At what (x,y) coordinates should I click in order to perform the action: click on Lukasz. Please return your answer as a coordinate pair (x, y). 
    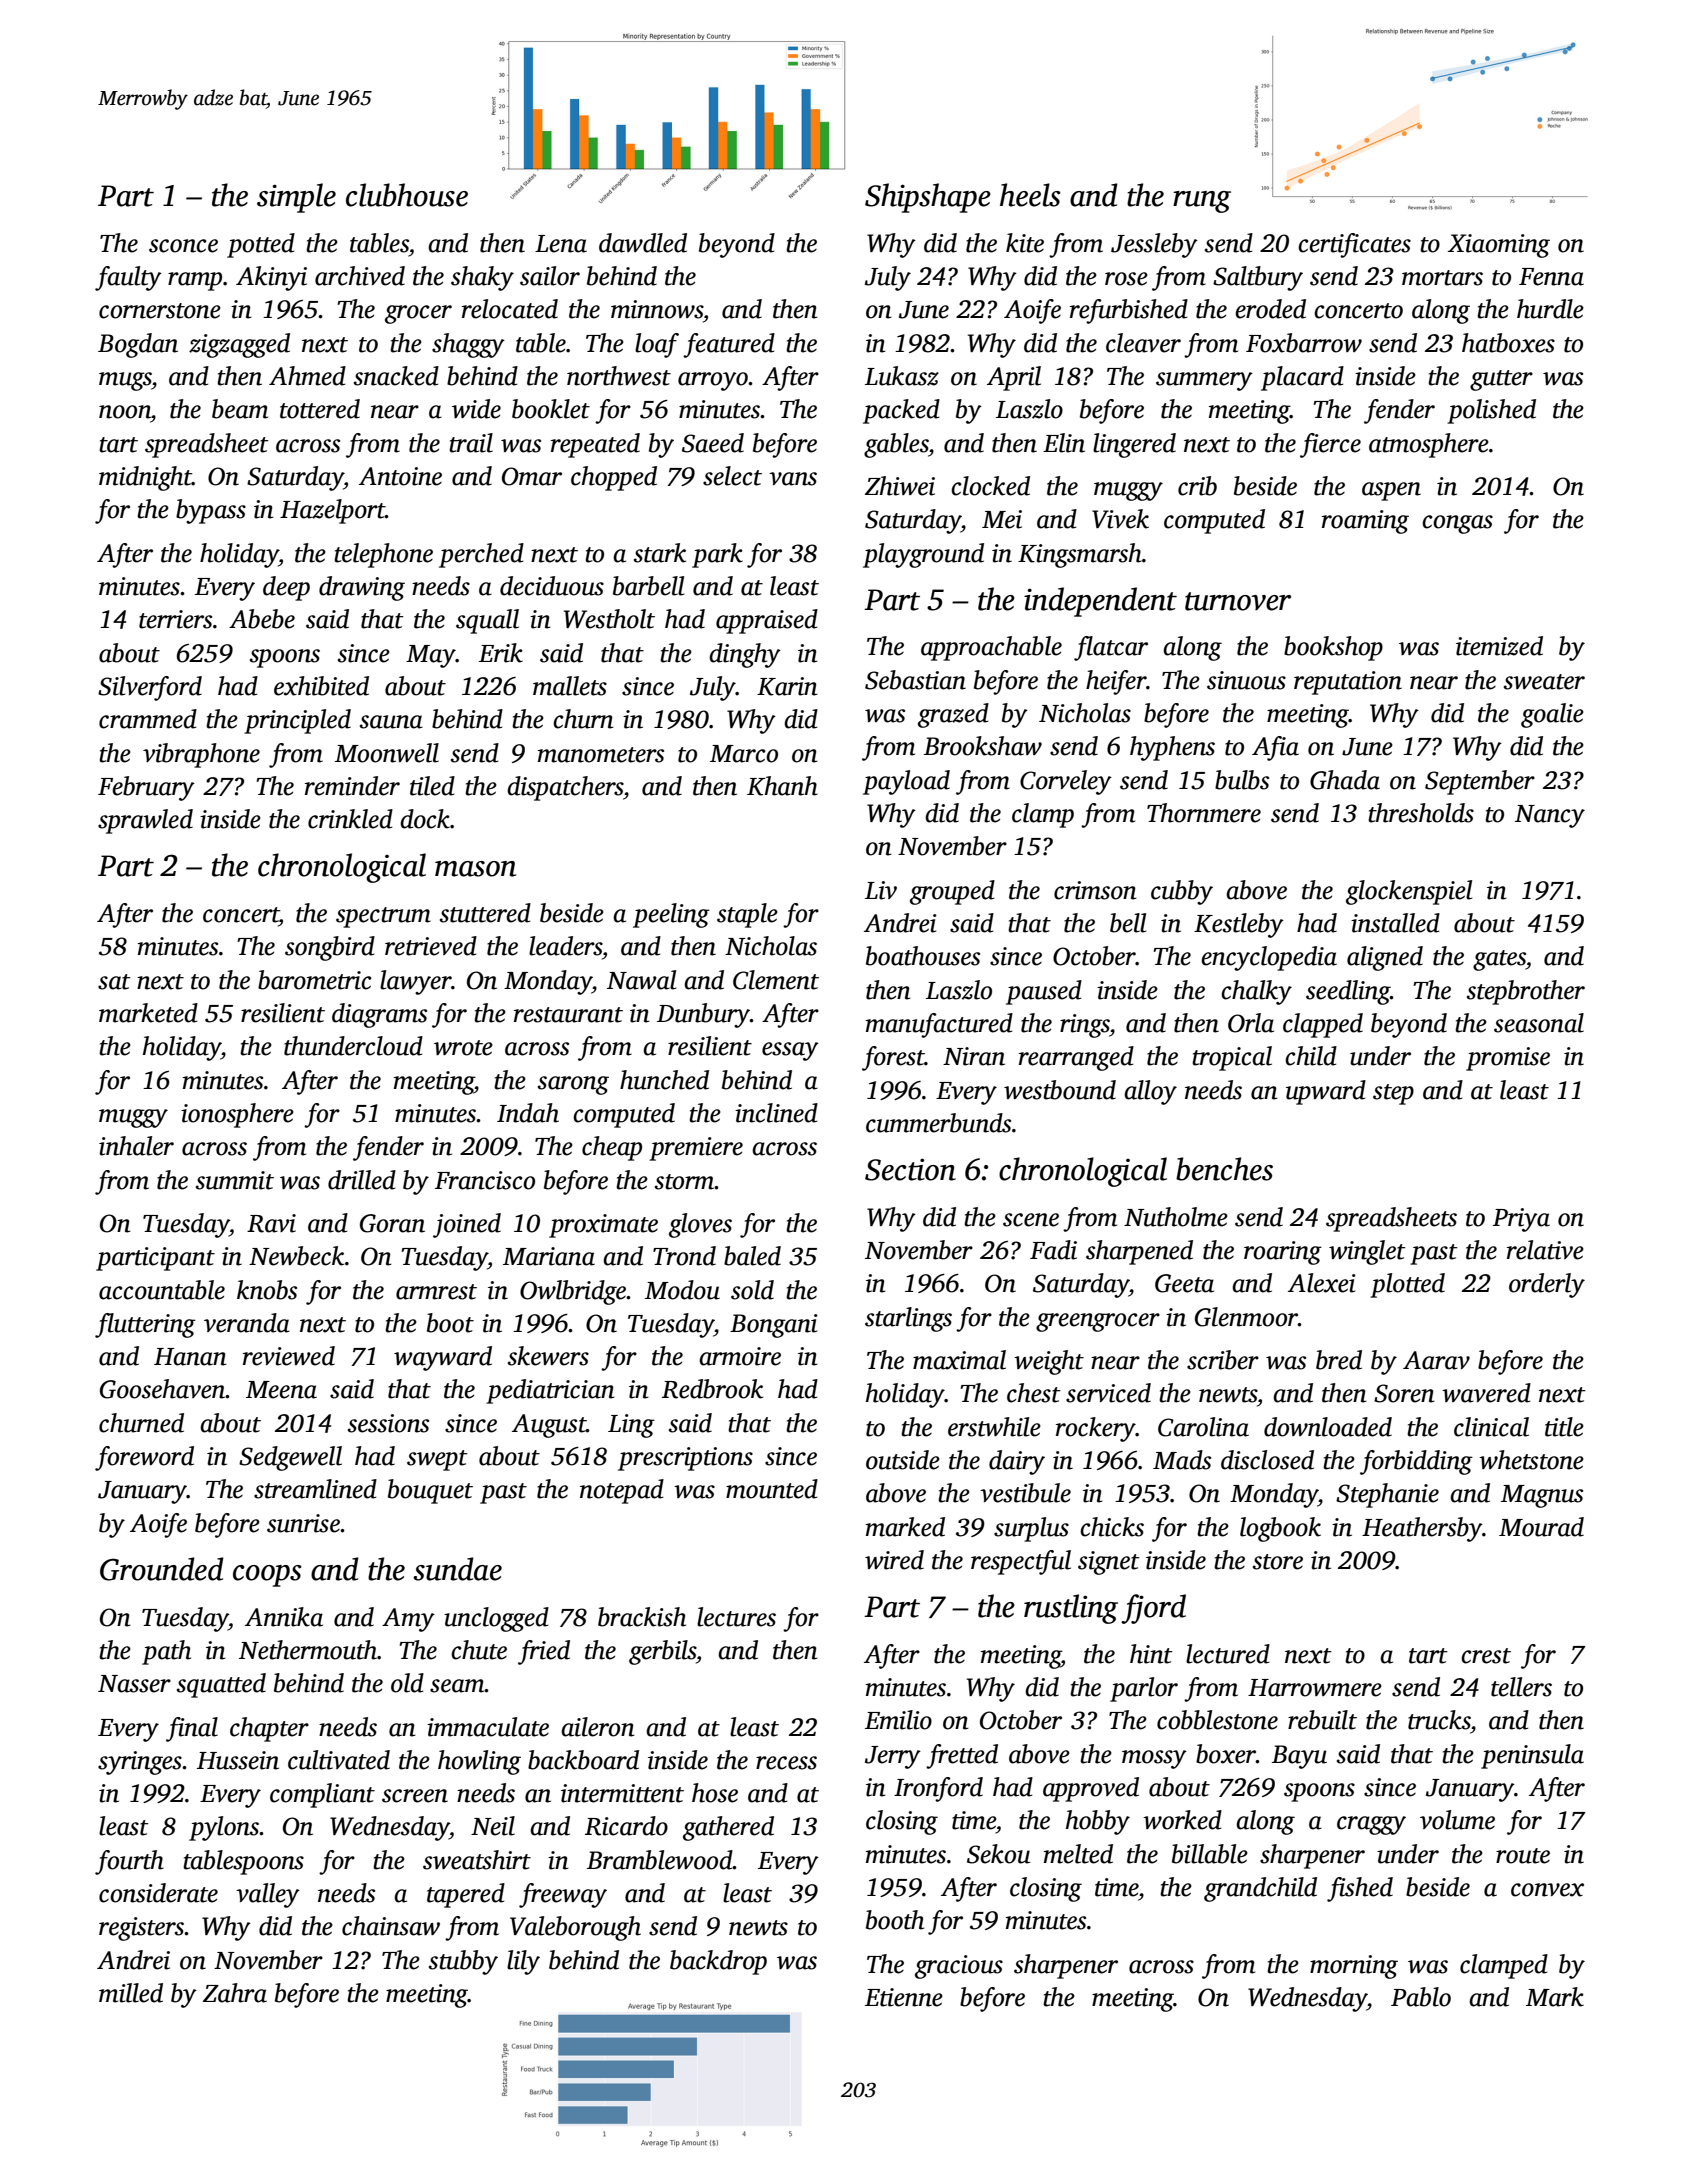
    Looking at the image, I should click on (902, 376).
